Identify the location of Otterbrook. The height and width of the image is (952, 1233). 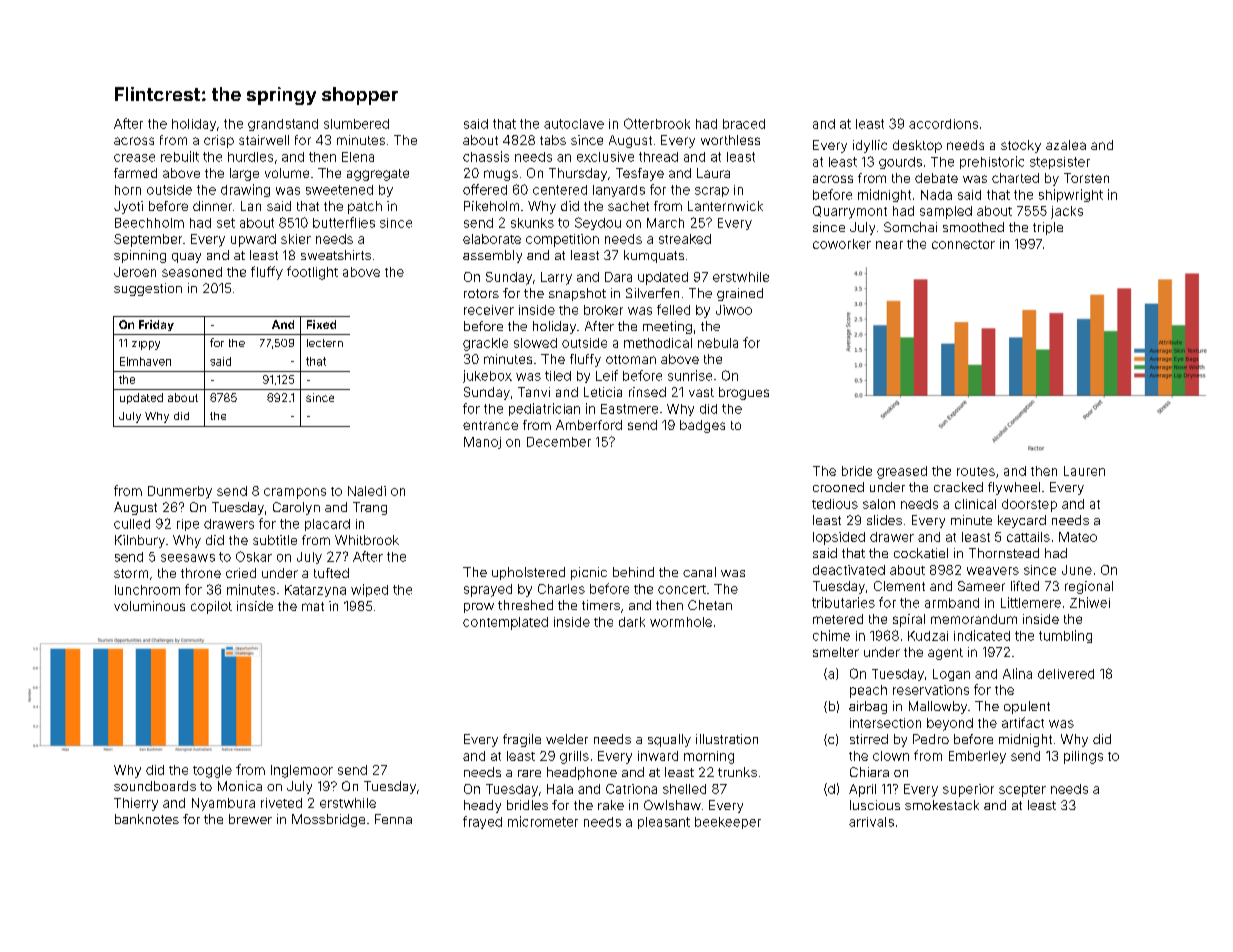
(657, 123).
